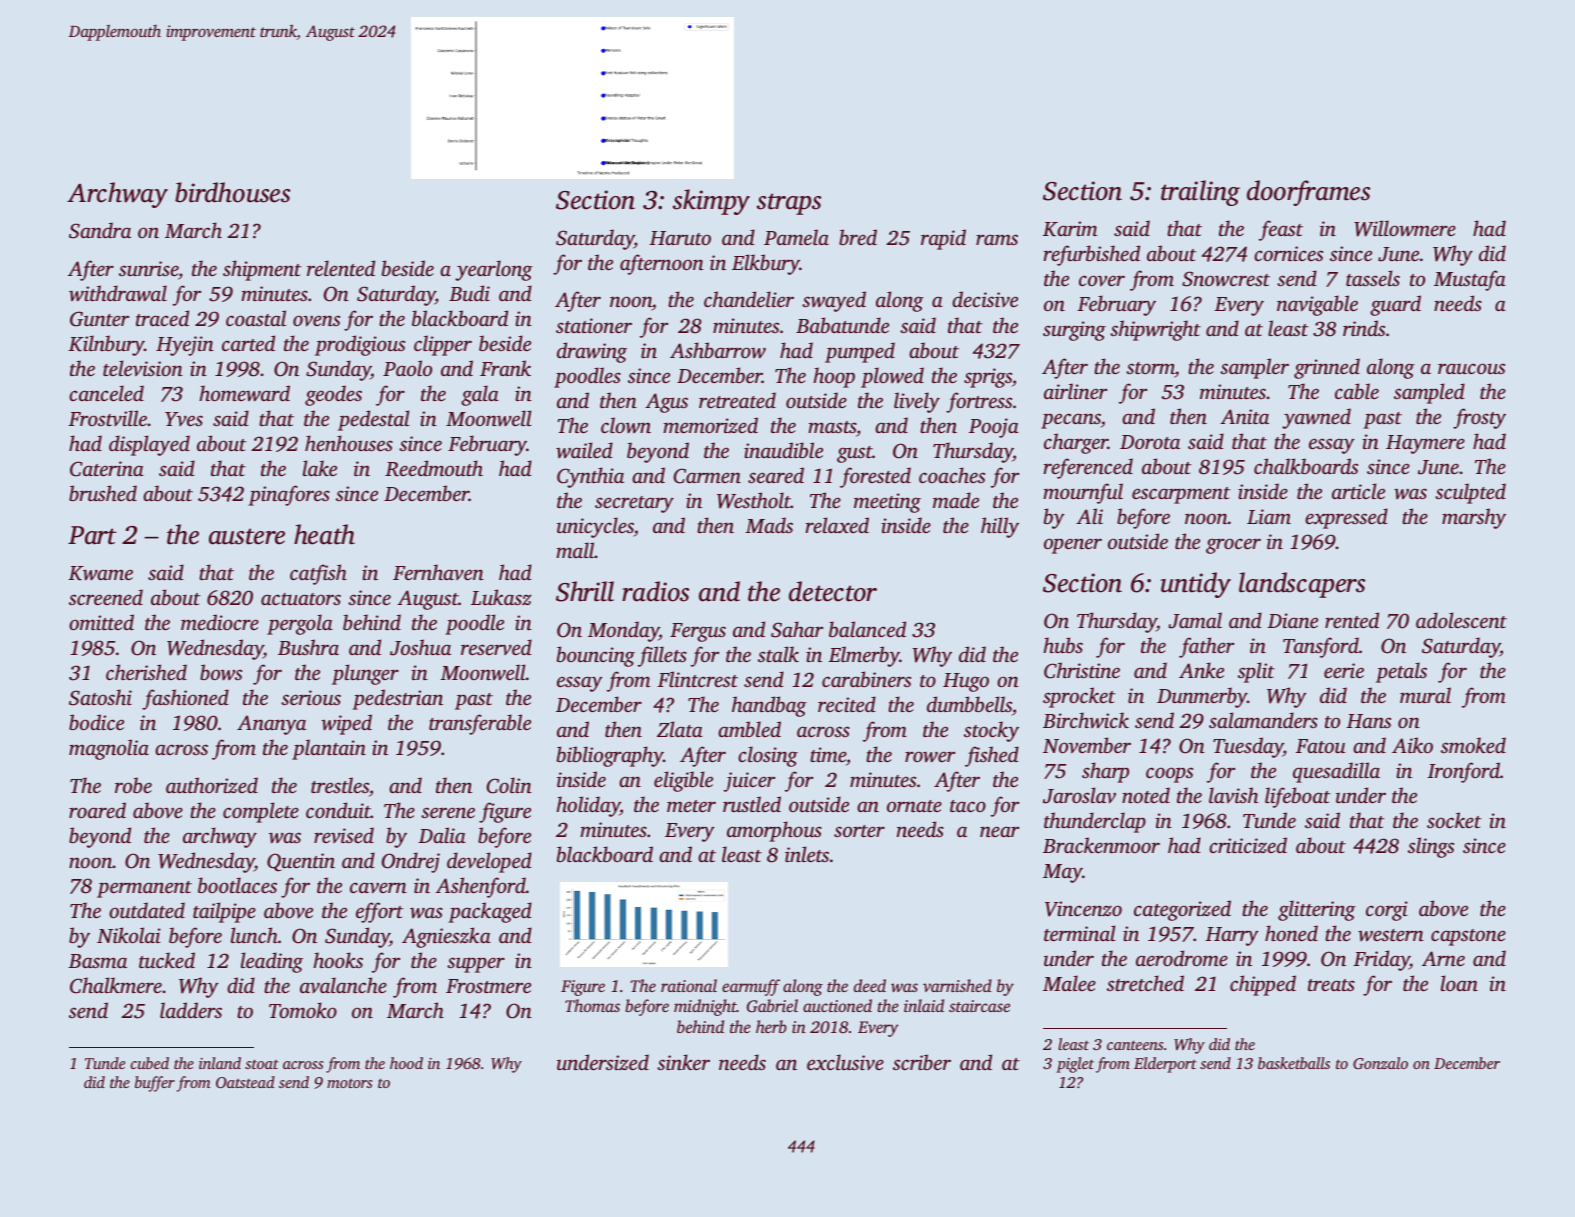 The width and height of the page is (1575, 1217). What do you see at coordinates (833, 591) in the page?
I see `detector` at bounding box center [833, 591].
